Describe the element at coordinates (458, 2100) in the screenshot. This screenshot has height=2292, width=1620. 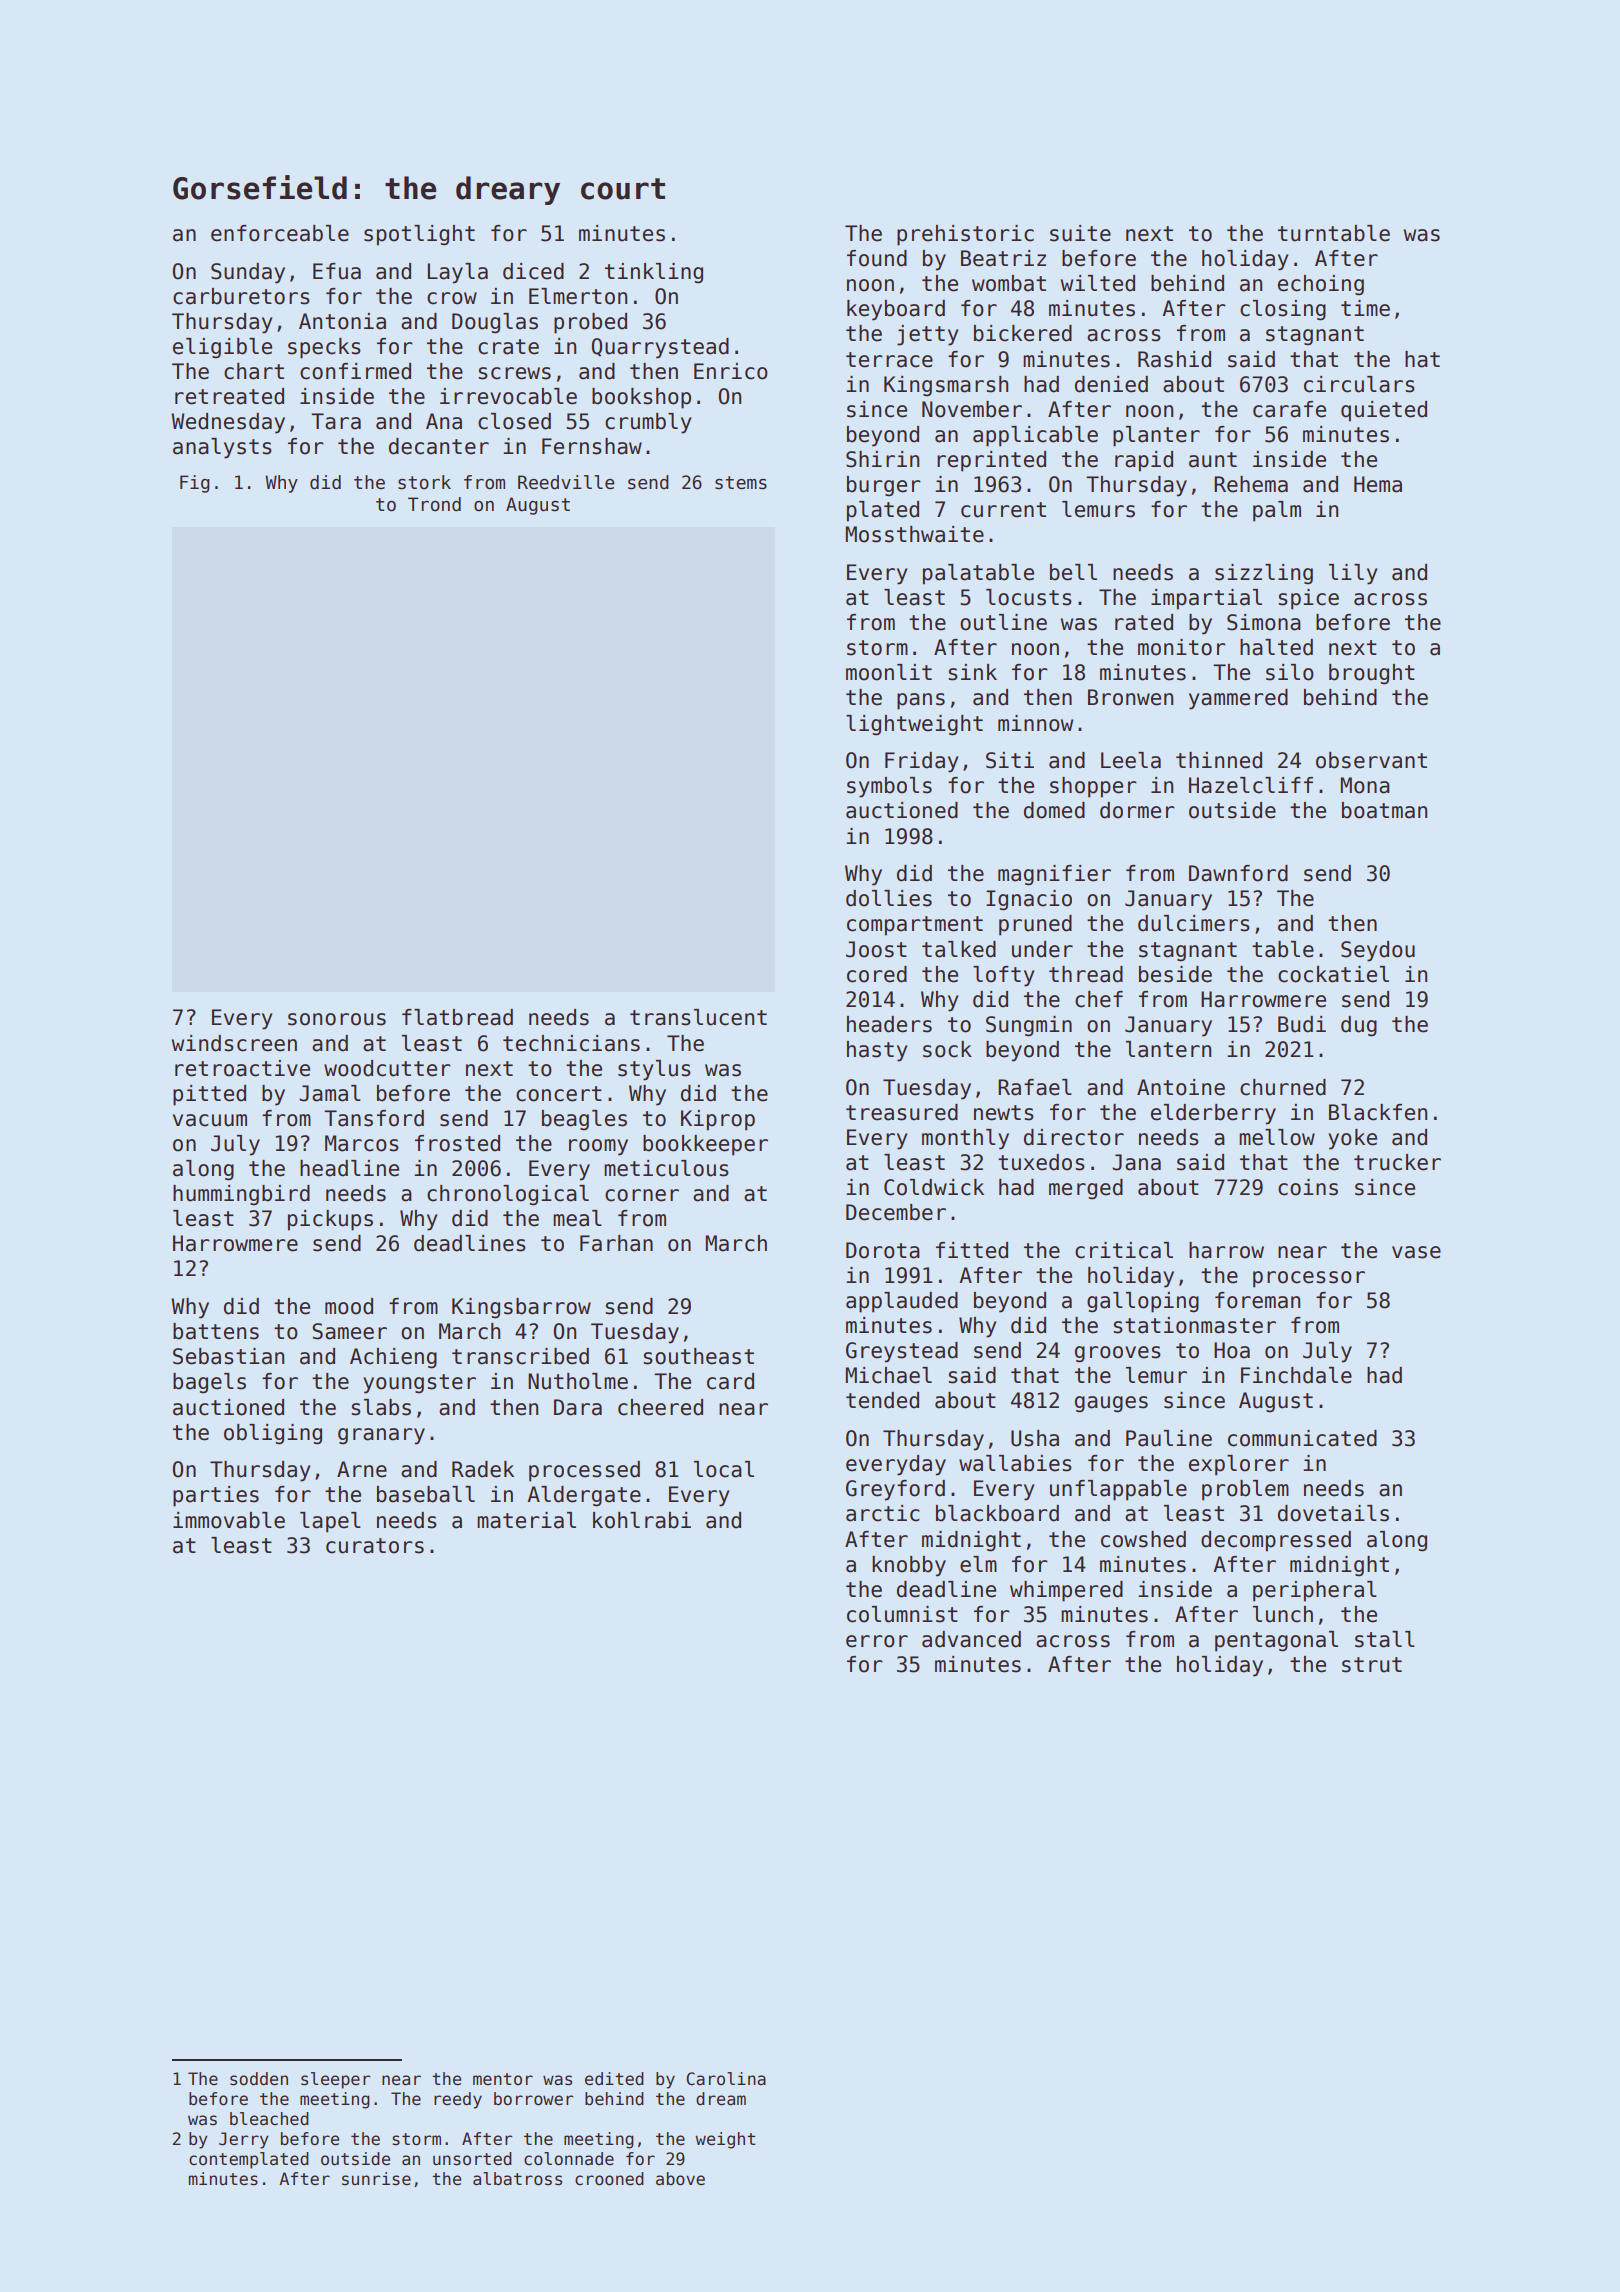
I see `reedy` at that location.
